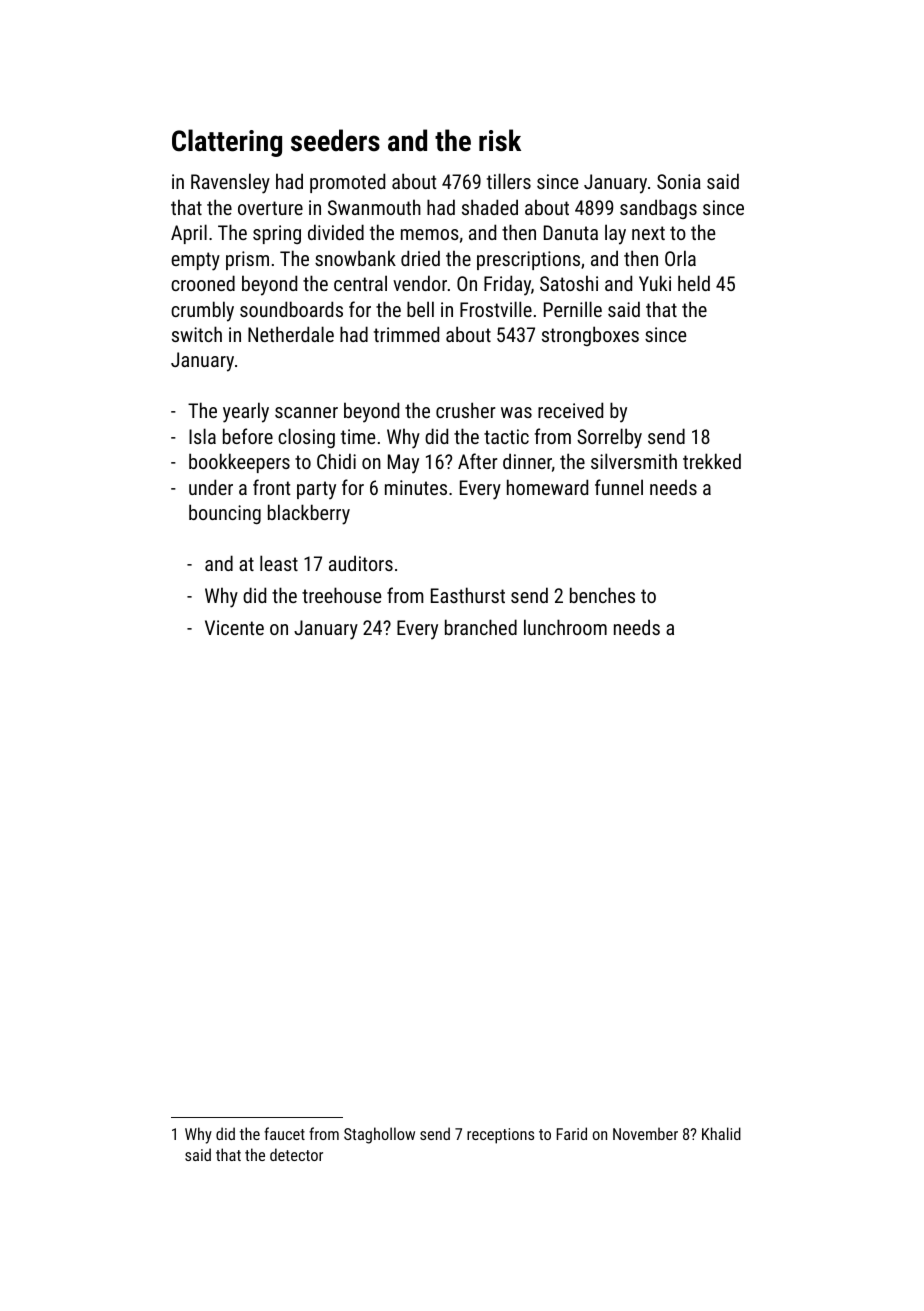 This page has width=924, height=1311. What do you see at coordinates (284, 1133) in the page?
I see `faucet` at bounding box center [284, 1133].
